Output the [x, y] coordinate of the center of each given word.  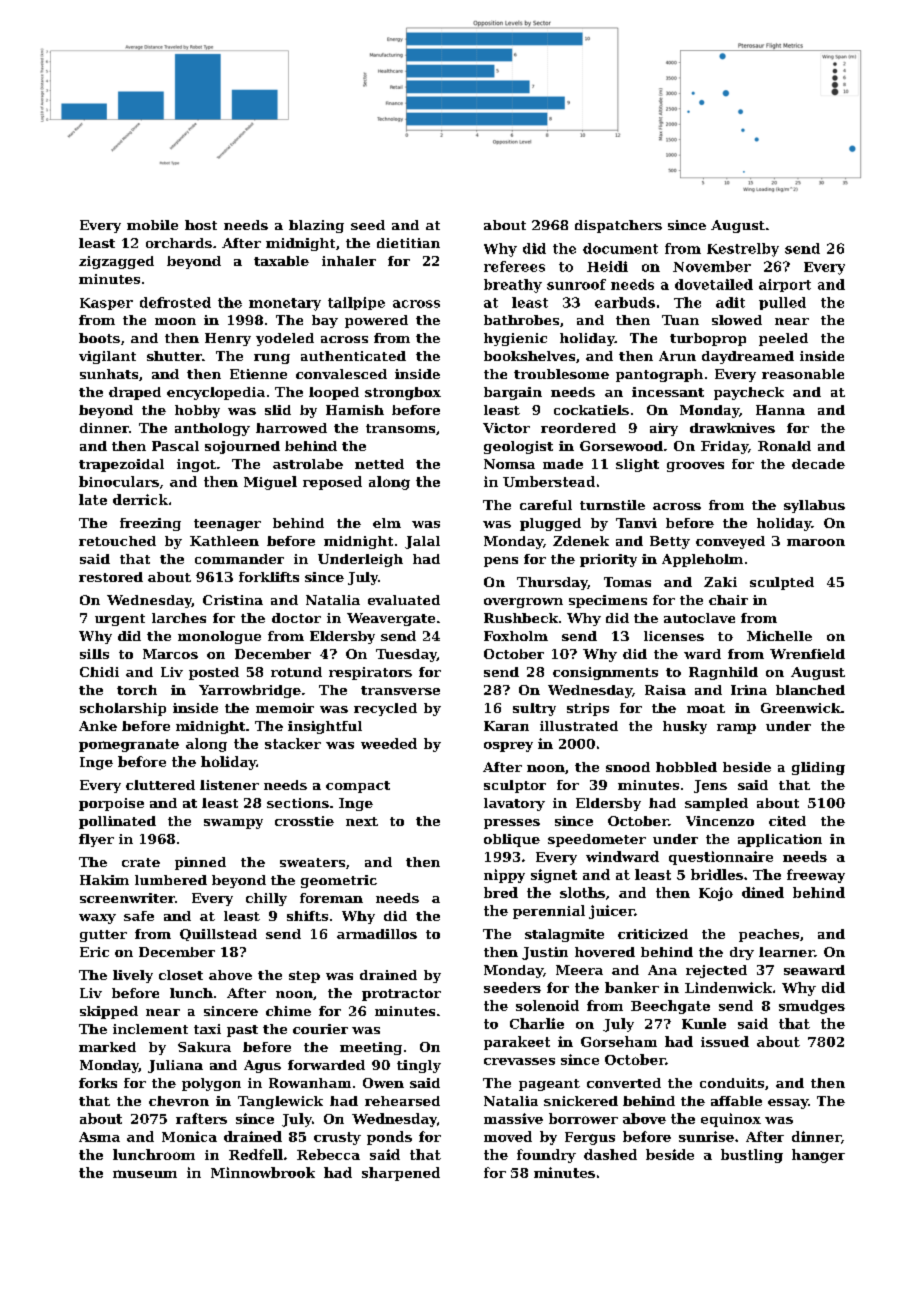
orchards [179, 243]
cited [787, 821]
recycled [385, 709]
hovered [605, 952]
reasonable [803, 374]
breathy [513, 286]
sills [94, 654]
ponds [389, 1138]
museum [145, 1174]
